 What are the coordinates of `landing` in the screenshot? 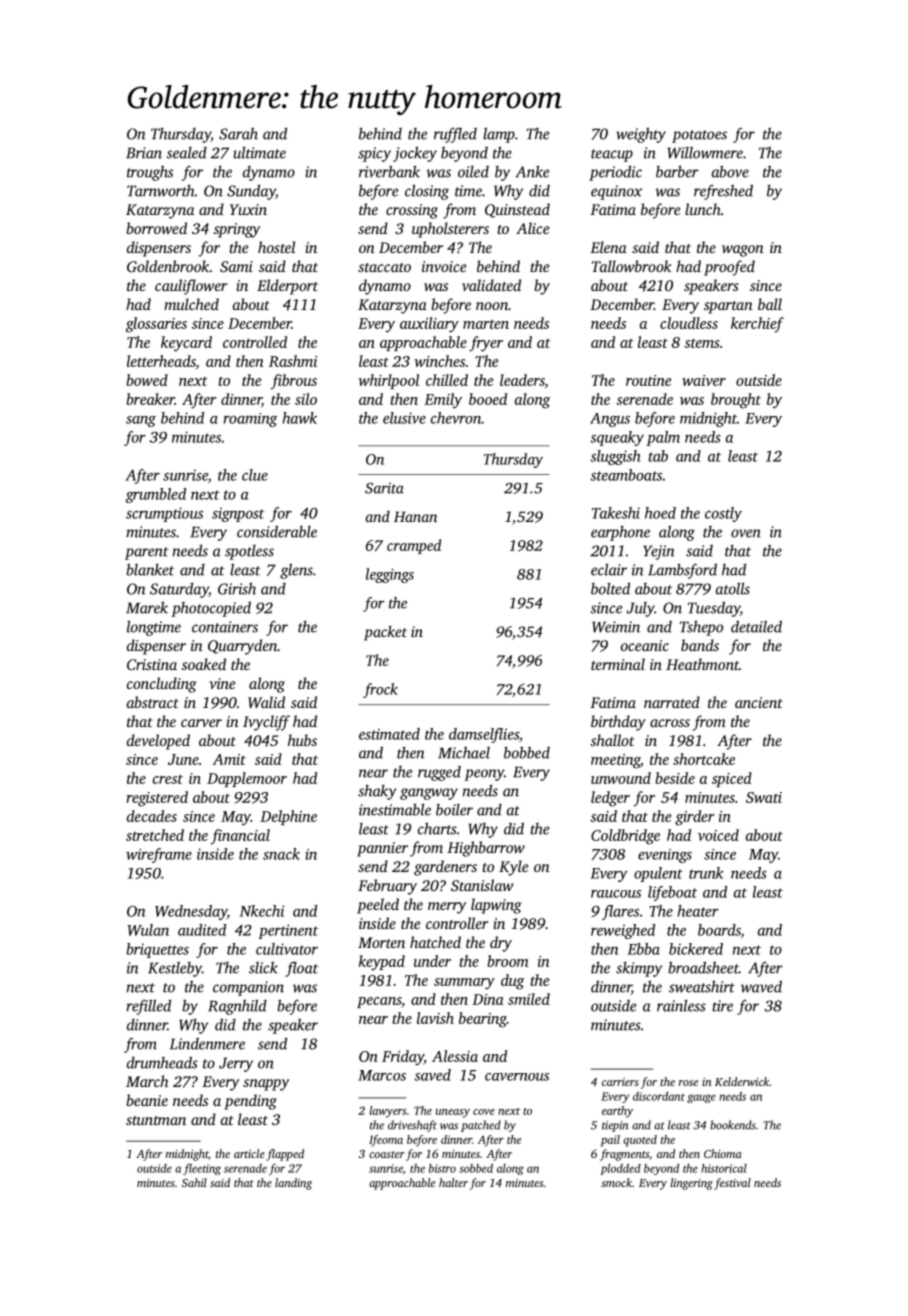 It's located at (293, 1184).
